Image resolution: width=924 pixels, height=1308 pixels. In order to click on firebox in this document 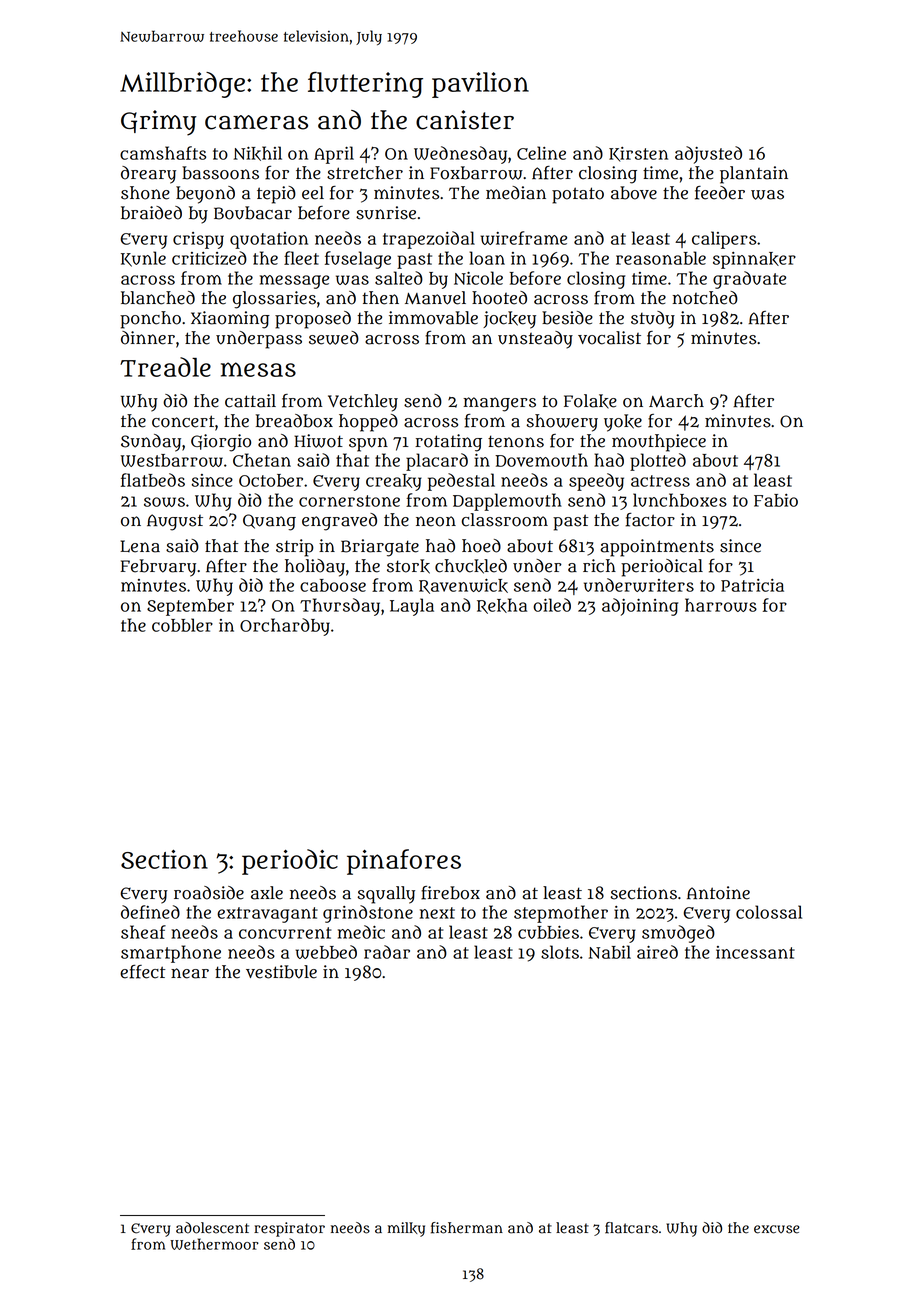, I will do `click(450, 893)`.
